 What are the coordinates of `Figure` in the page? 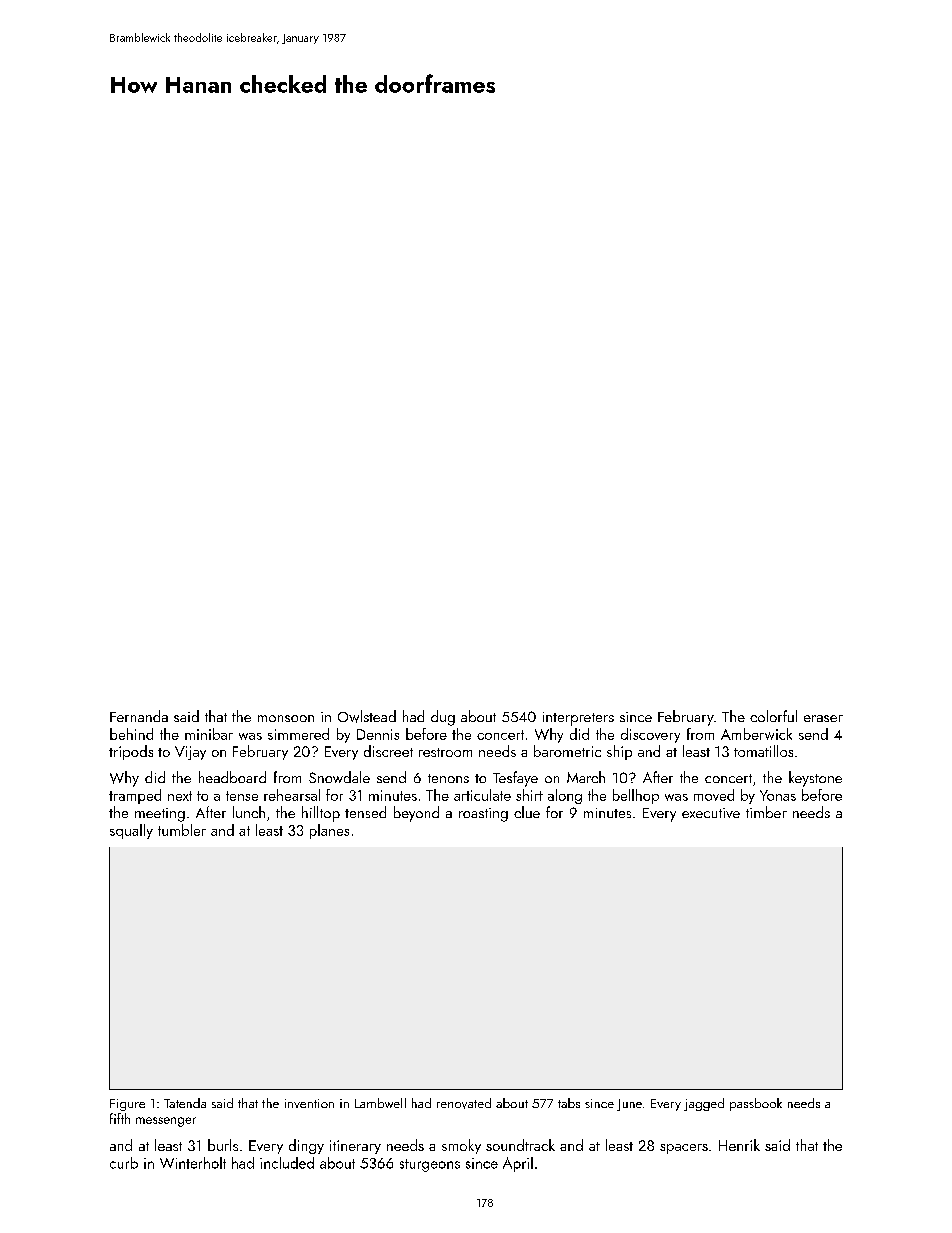 It's located at (127, 1105).
